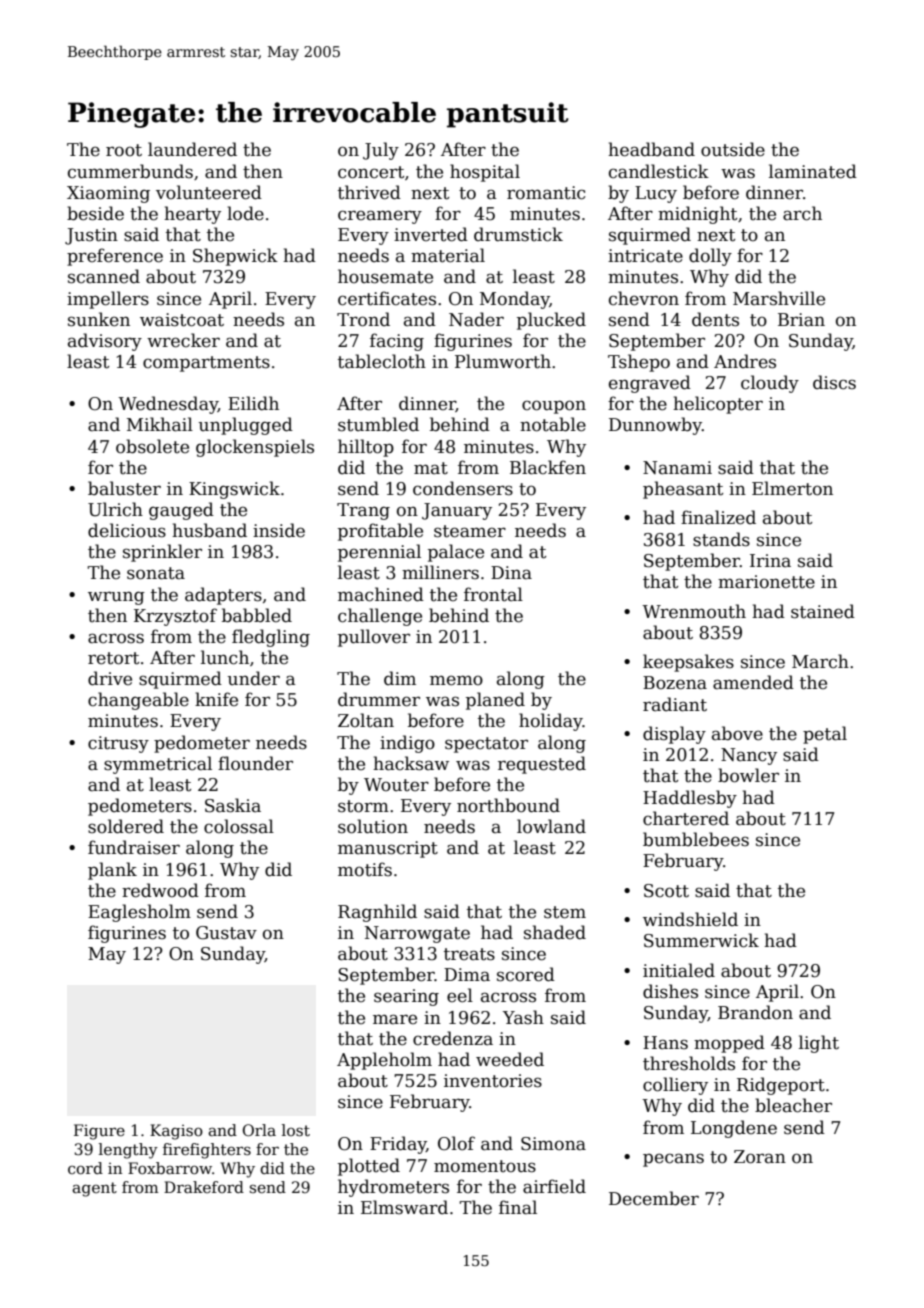 This screenshot has height=1308, width=924. I want to click on weeded, so click(510, 1059).
